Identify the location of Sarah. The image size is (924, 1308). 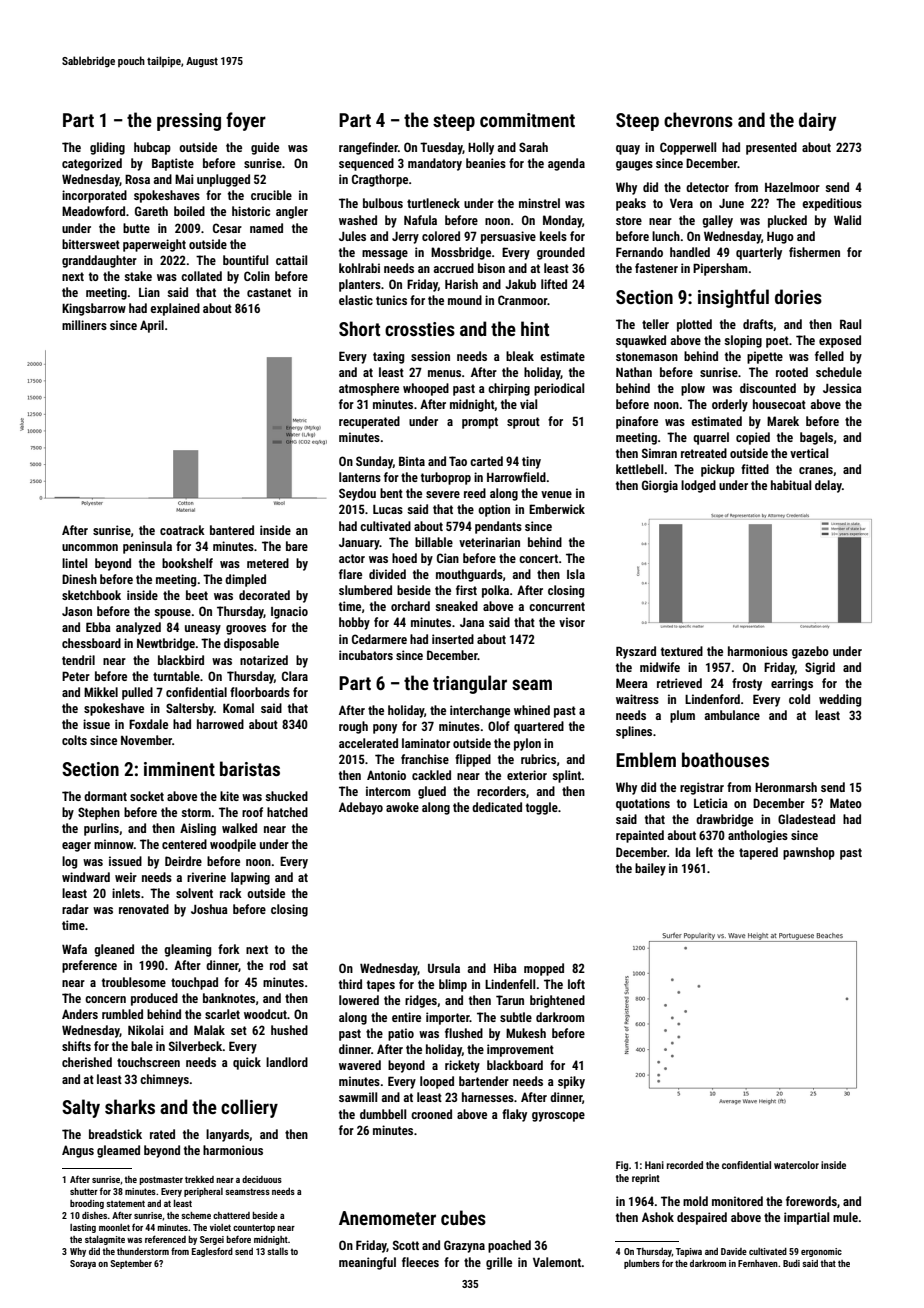
(533, 147).
